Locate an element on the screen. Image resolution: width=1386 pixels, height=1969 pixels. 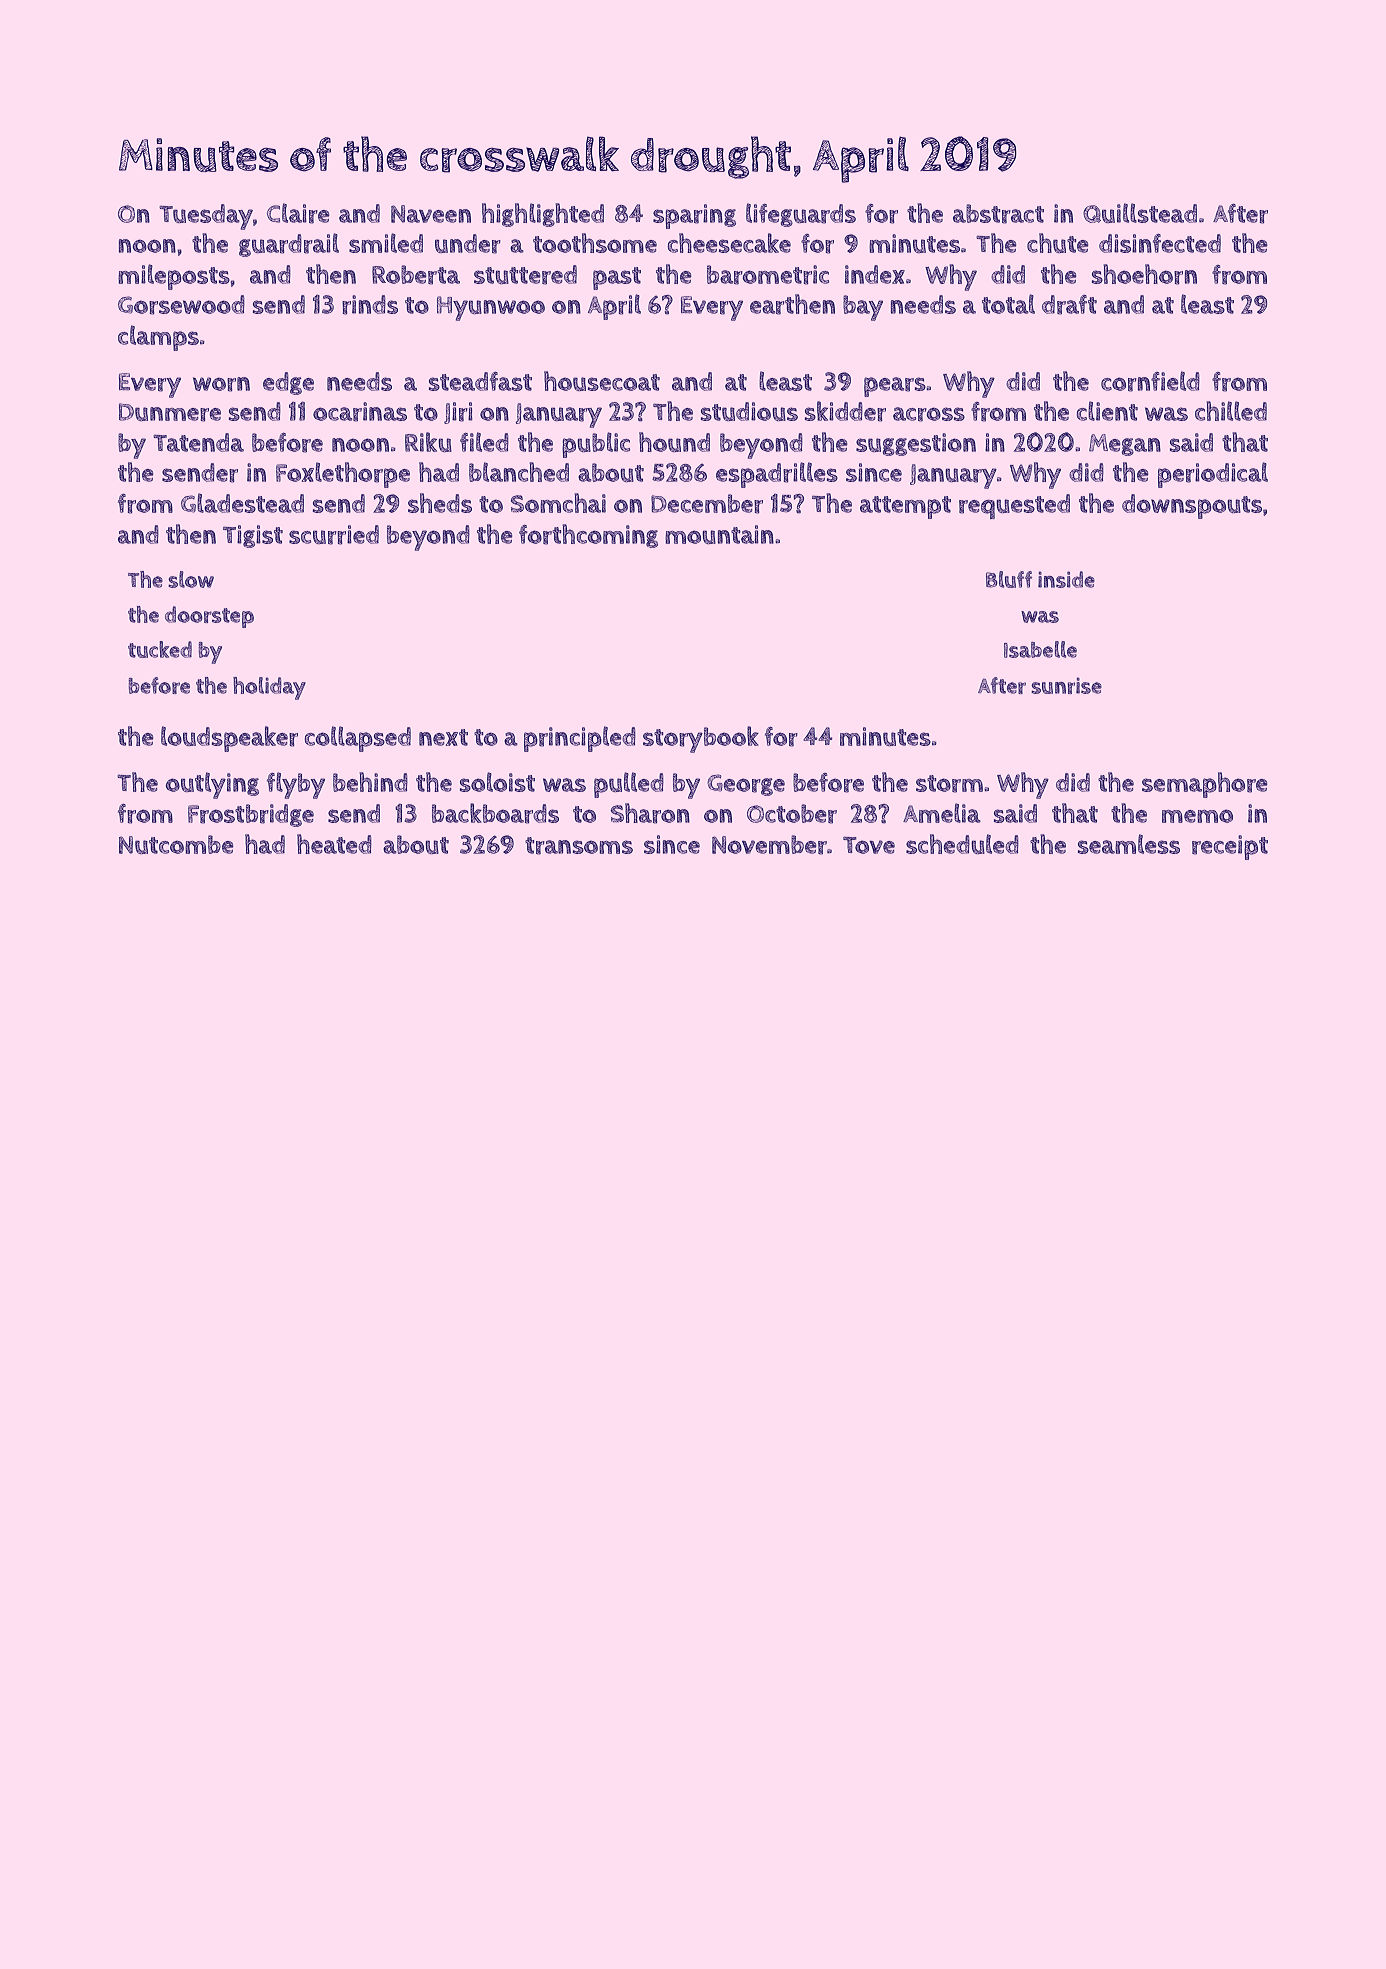
toothsome is located at coordinates (595, 243).
